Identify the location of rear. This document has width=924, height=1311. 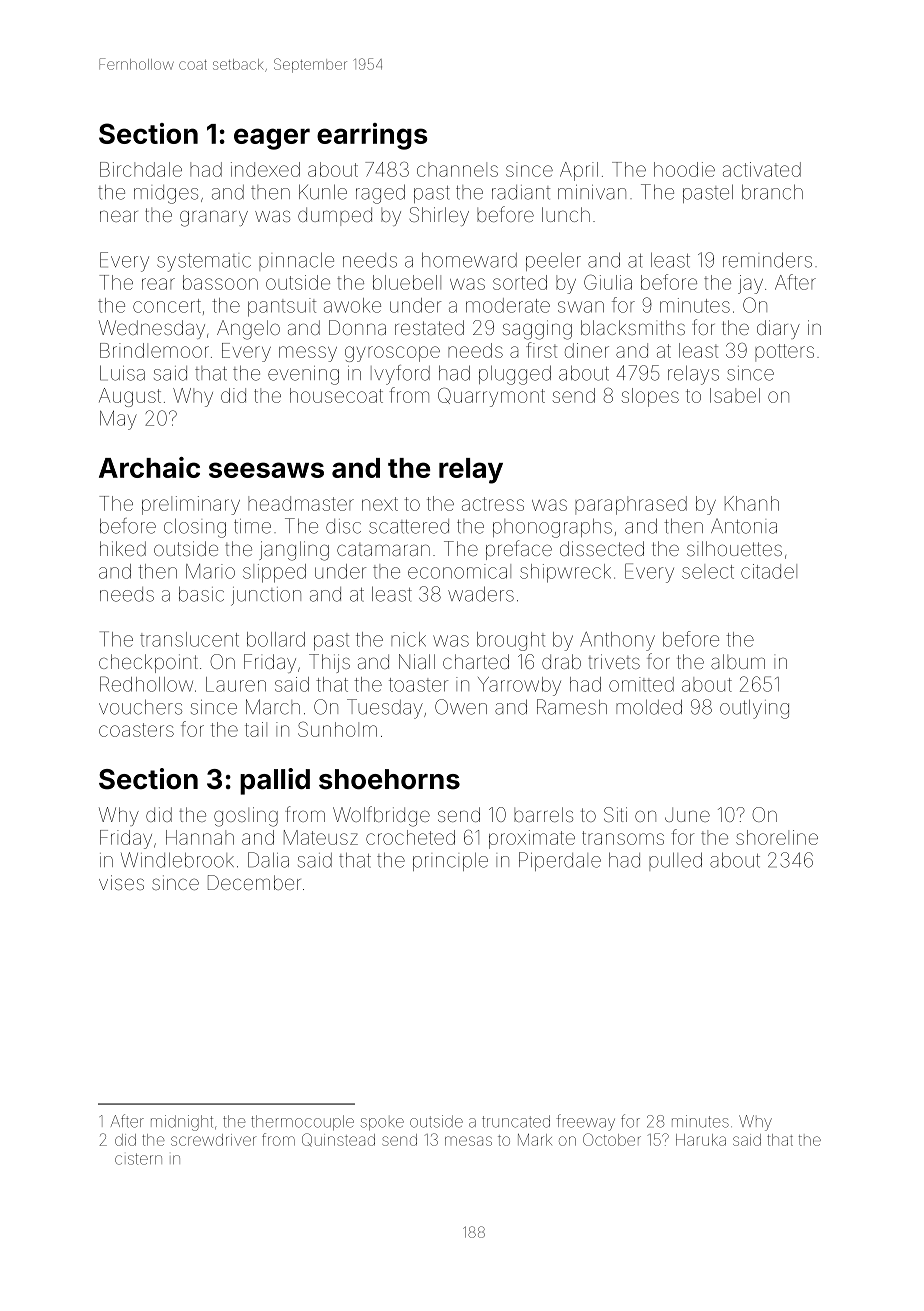
(158, 284).
